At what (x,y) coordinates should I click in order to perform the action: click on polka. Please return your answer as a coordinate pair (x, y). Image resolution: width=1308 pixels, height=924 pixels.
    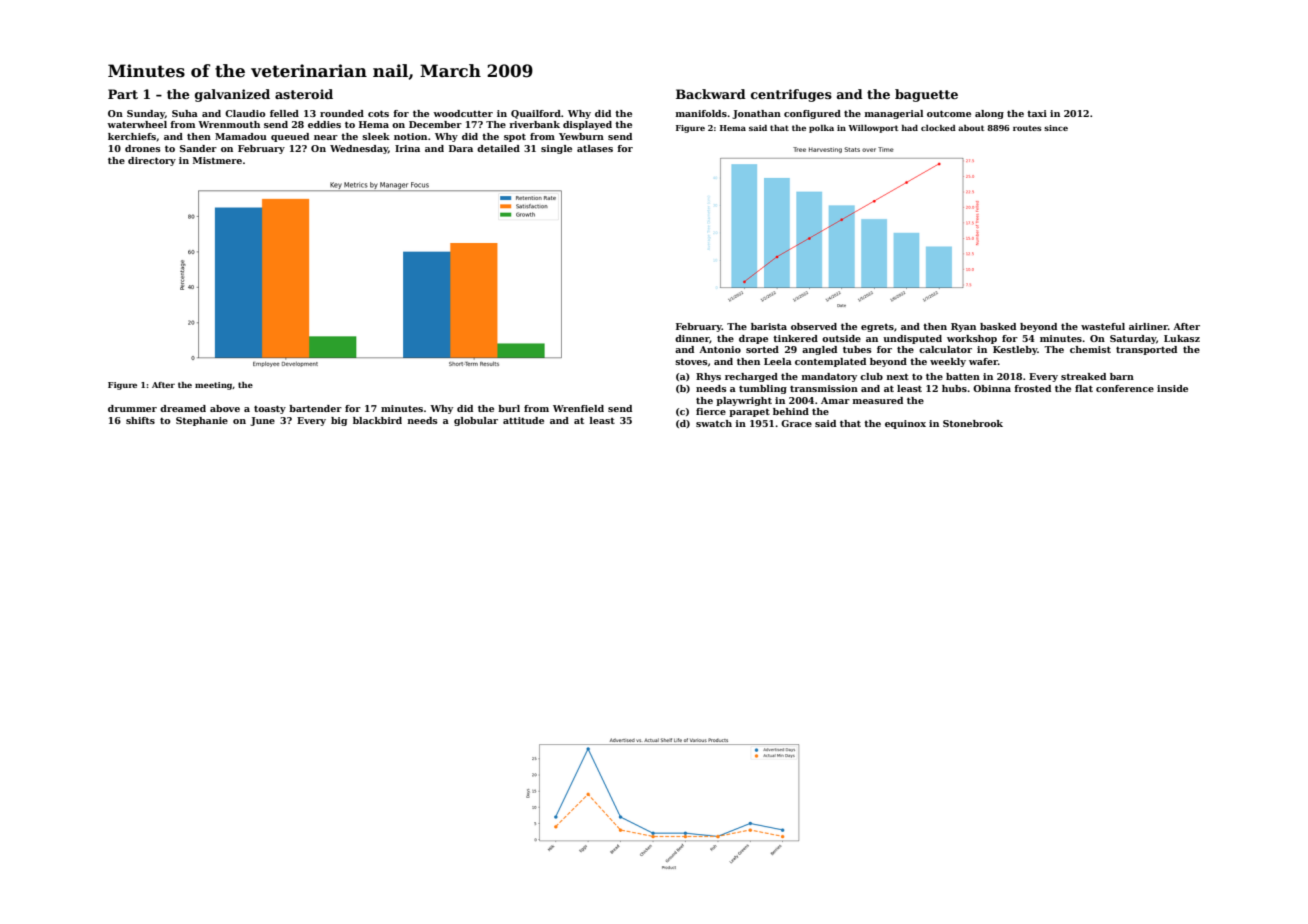
    Looking at the image, I should click on (821, 129).
